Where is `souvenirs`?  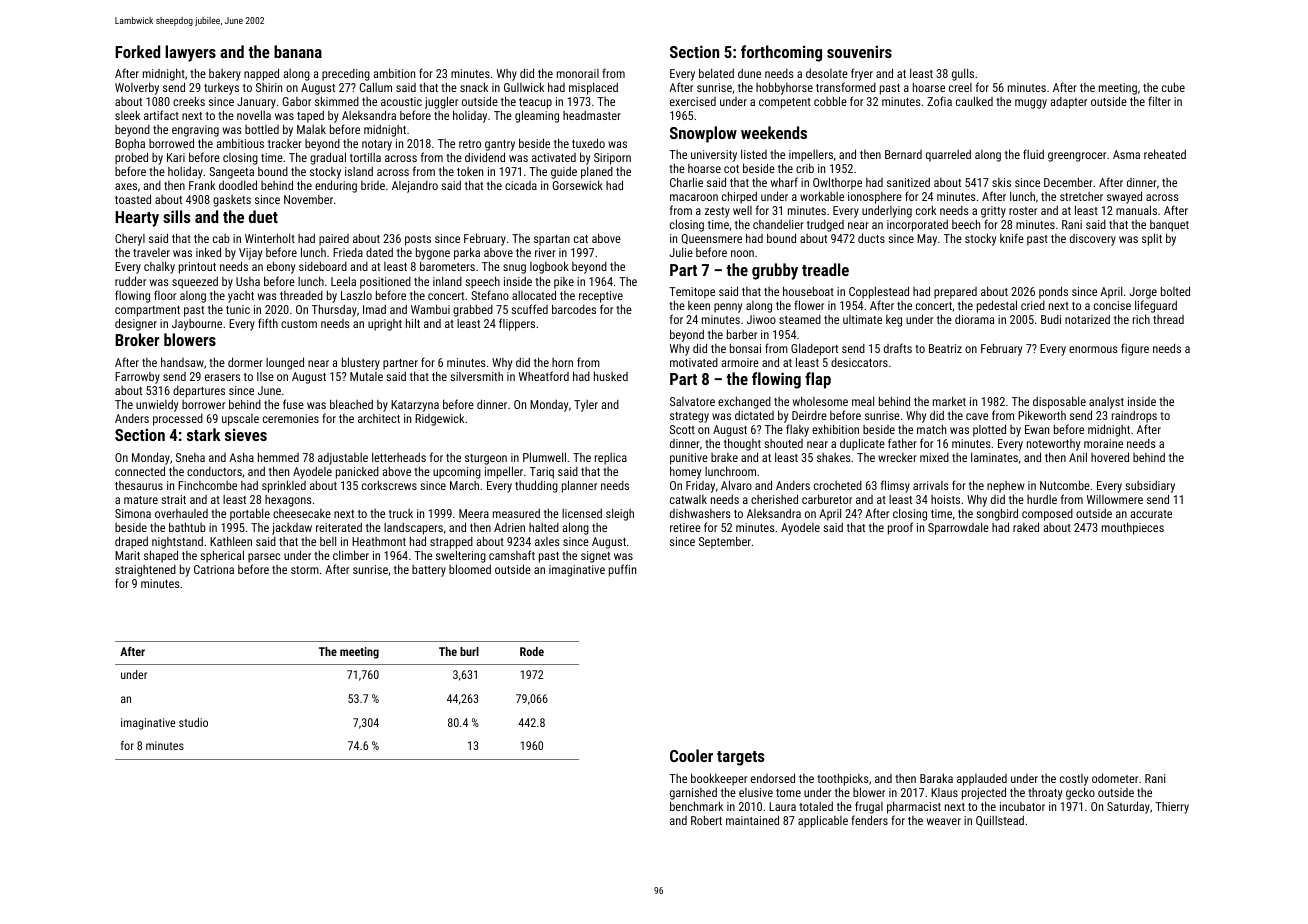
souvenirs is located at coordinates (859, 51).
